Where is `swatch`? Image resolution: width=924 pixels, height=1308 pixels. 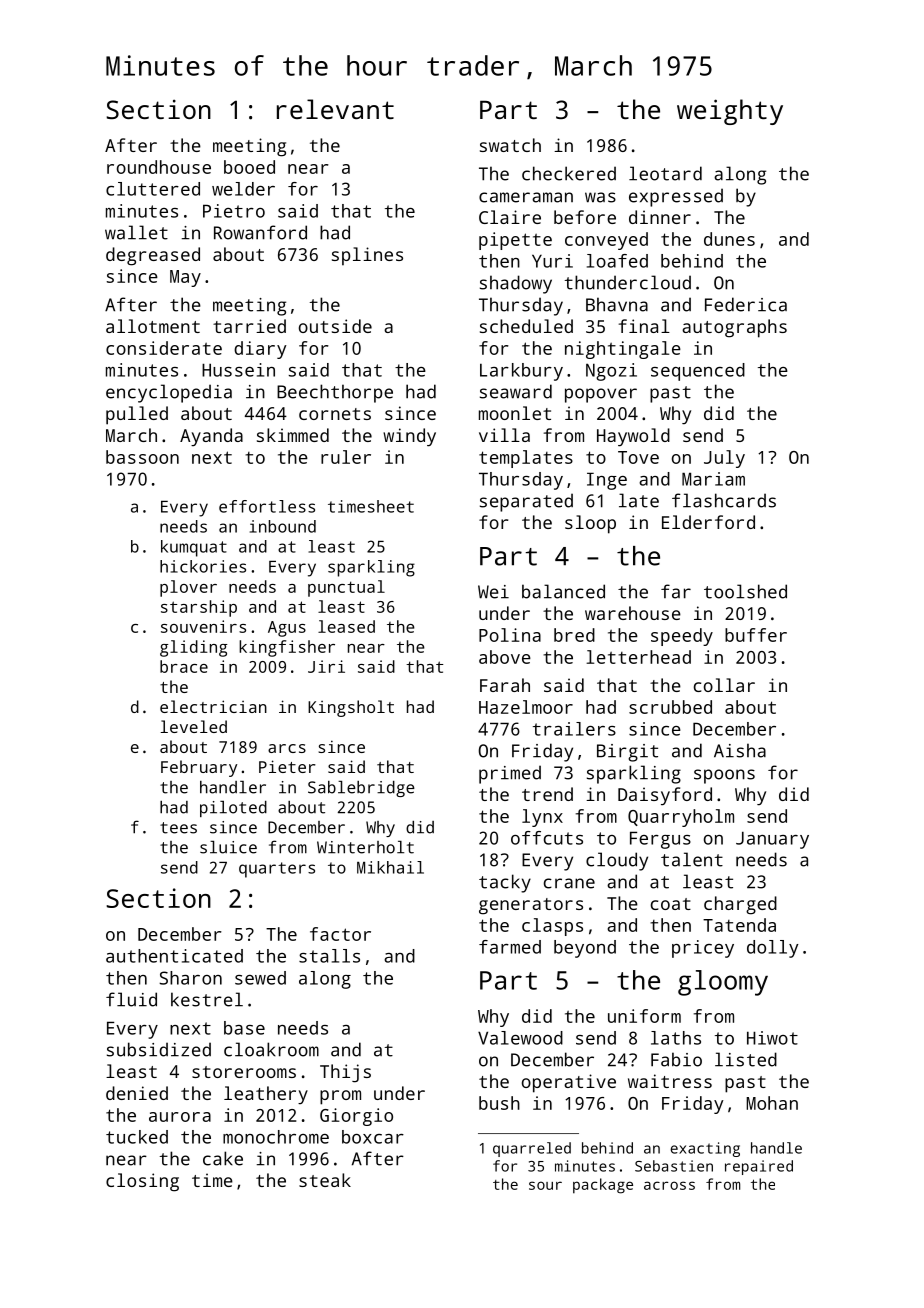 swatch is located at coordinates (510, 145).
